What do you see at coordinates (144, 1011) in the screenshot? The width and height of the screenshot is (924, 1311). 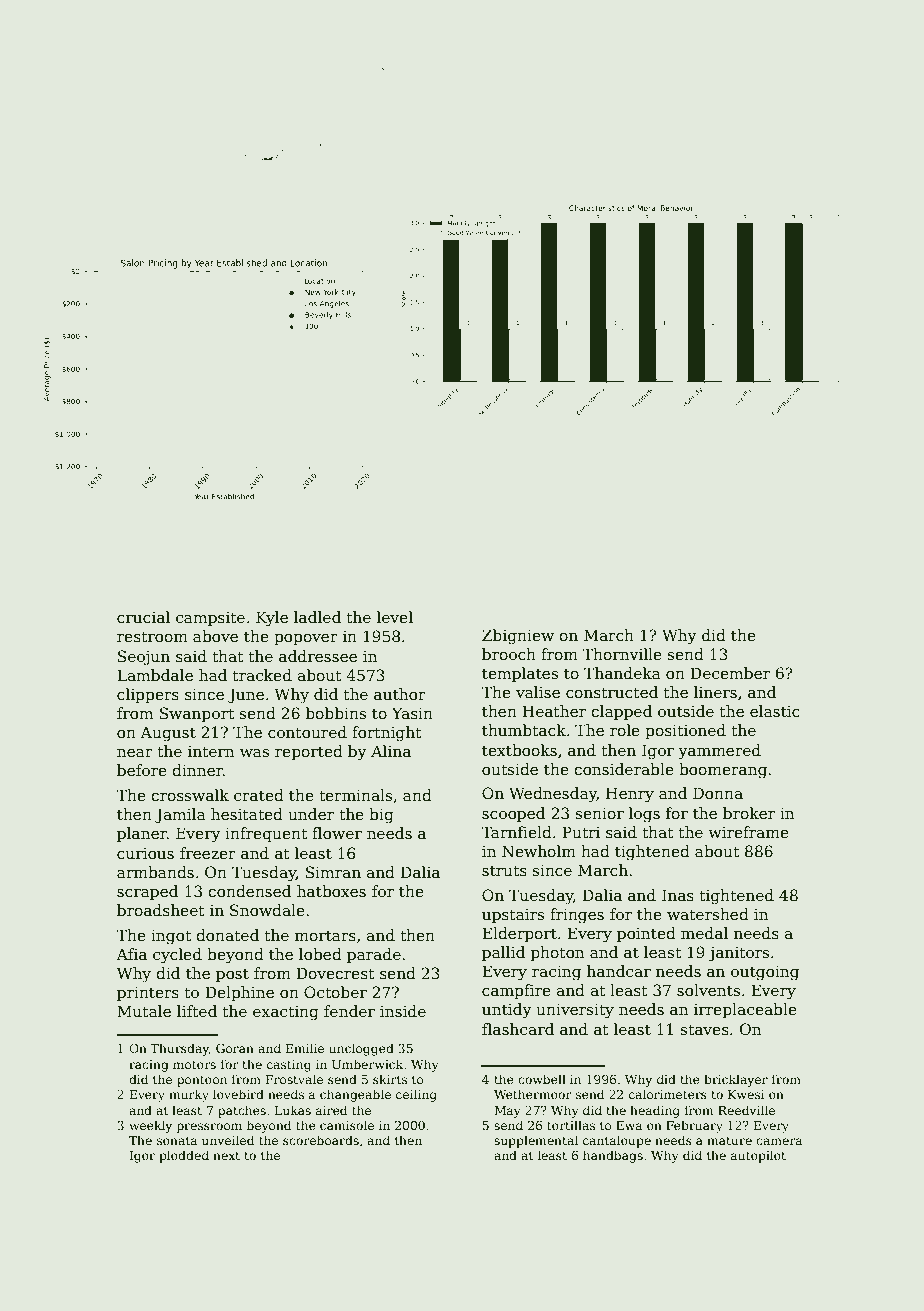 I see `Mutale` at bounding box center [144, 1011].
